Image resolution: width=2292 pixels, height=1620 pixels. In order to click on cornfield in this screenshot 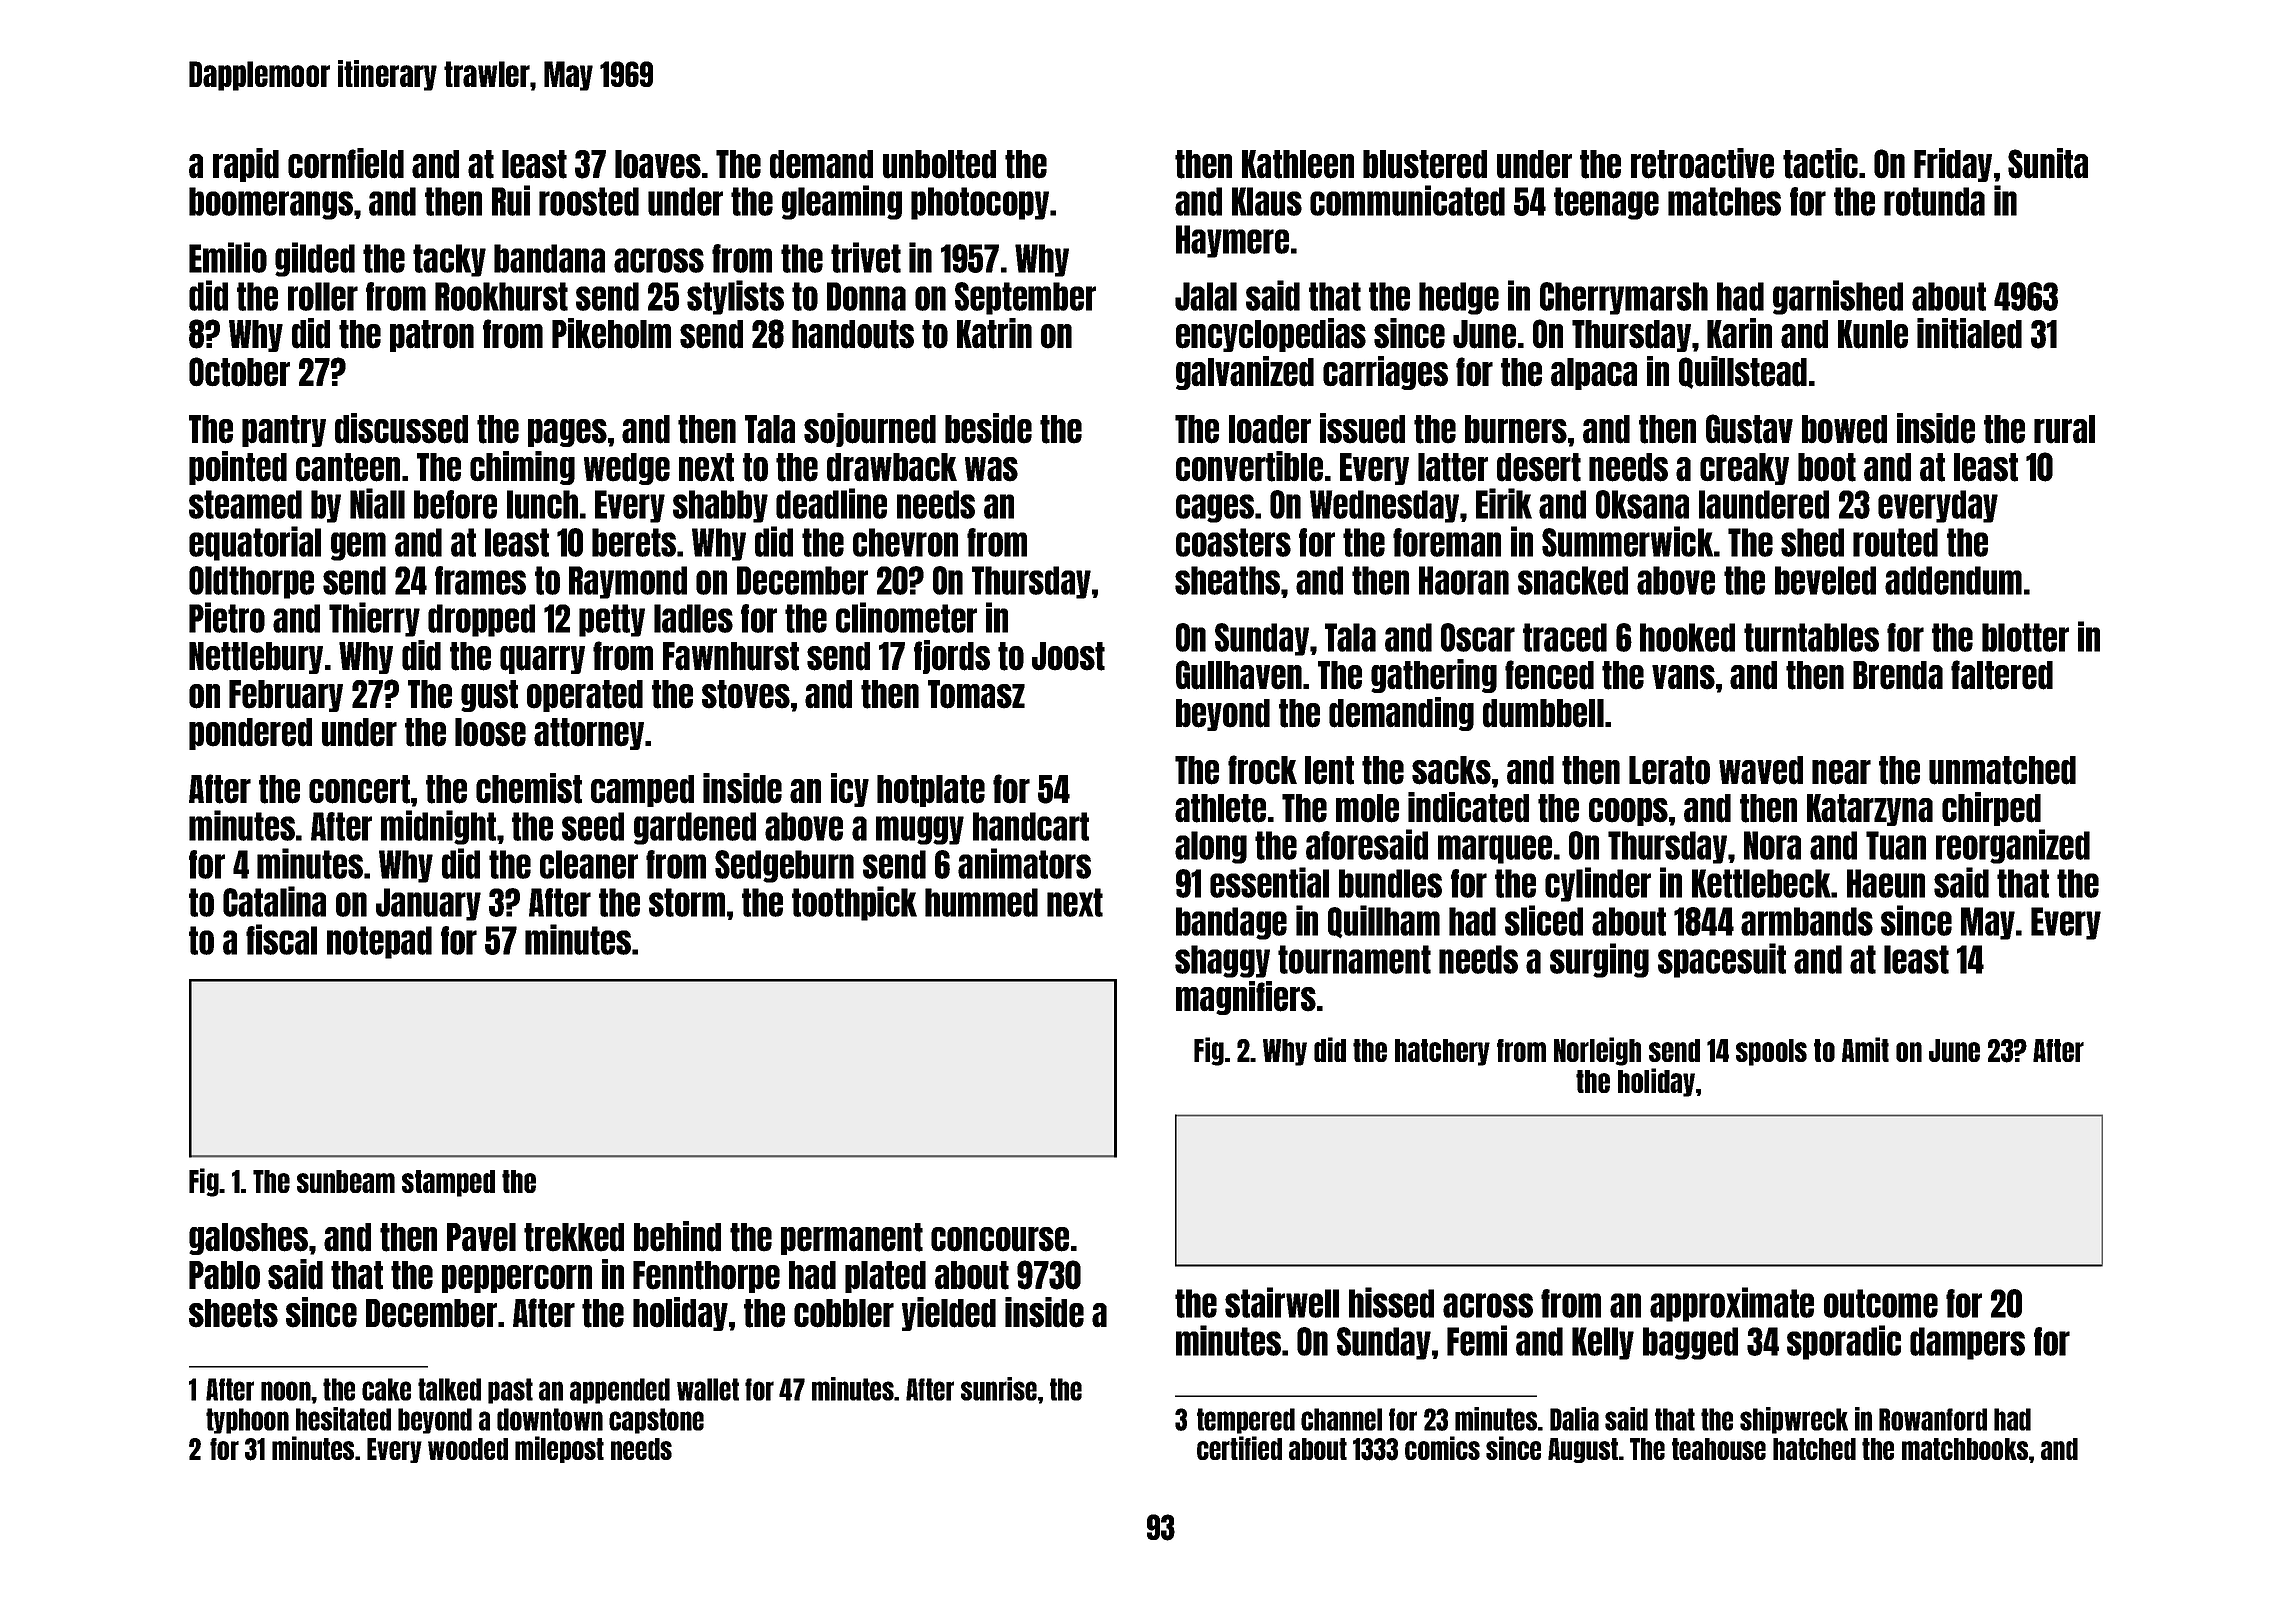, I will do `click(346, 163)`.
